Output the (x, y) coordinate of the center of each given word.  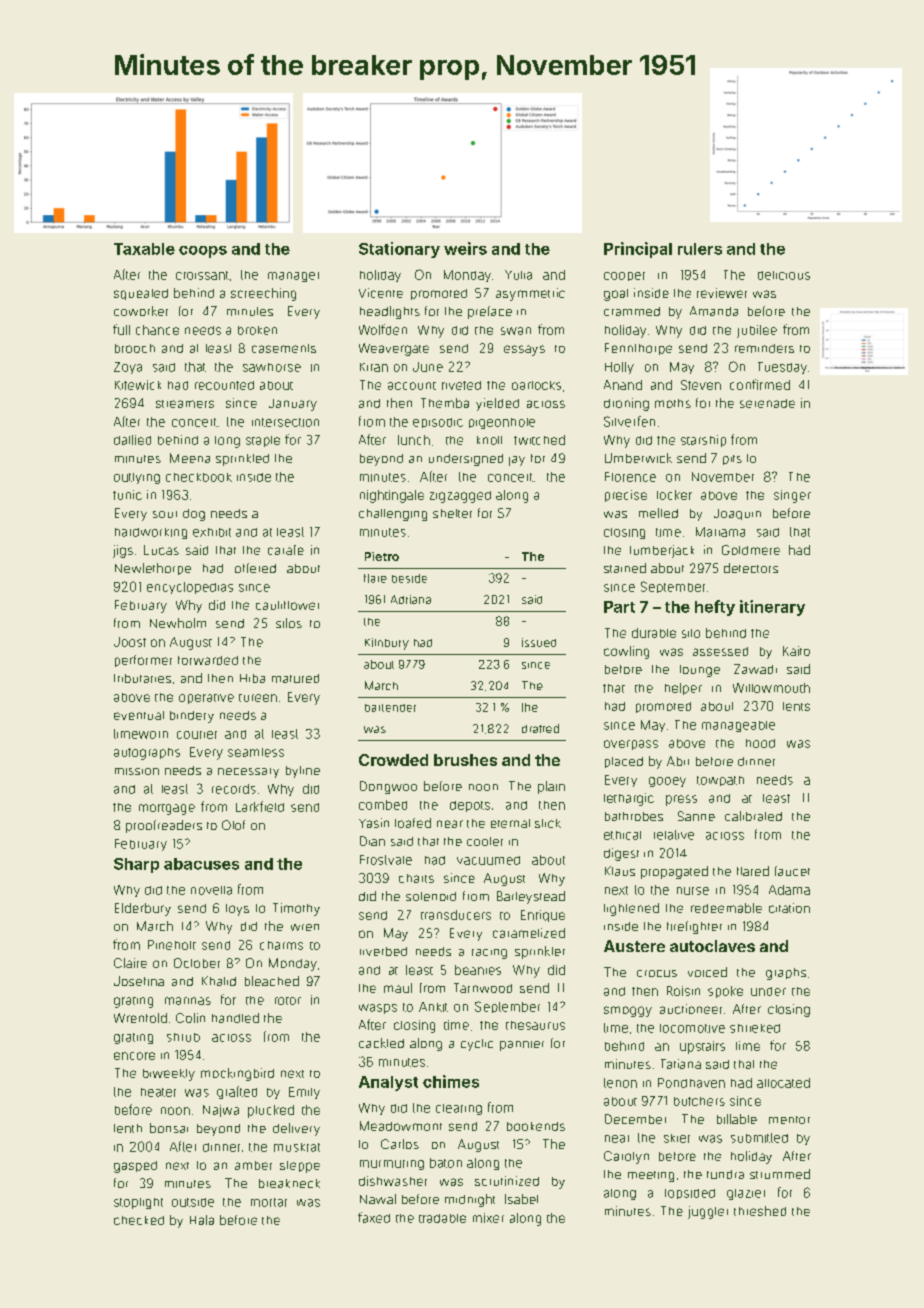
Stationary (399, 250)
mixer (488, 1218)
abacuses (201, 864)
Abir (678, 761)
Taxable (144, 249)
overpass (631, 745)
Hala (202, 1220)
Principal (638, 250)
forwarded (208, 660)
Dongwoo (388, 787)
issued (539, 642)
